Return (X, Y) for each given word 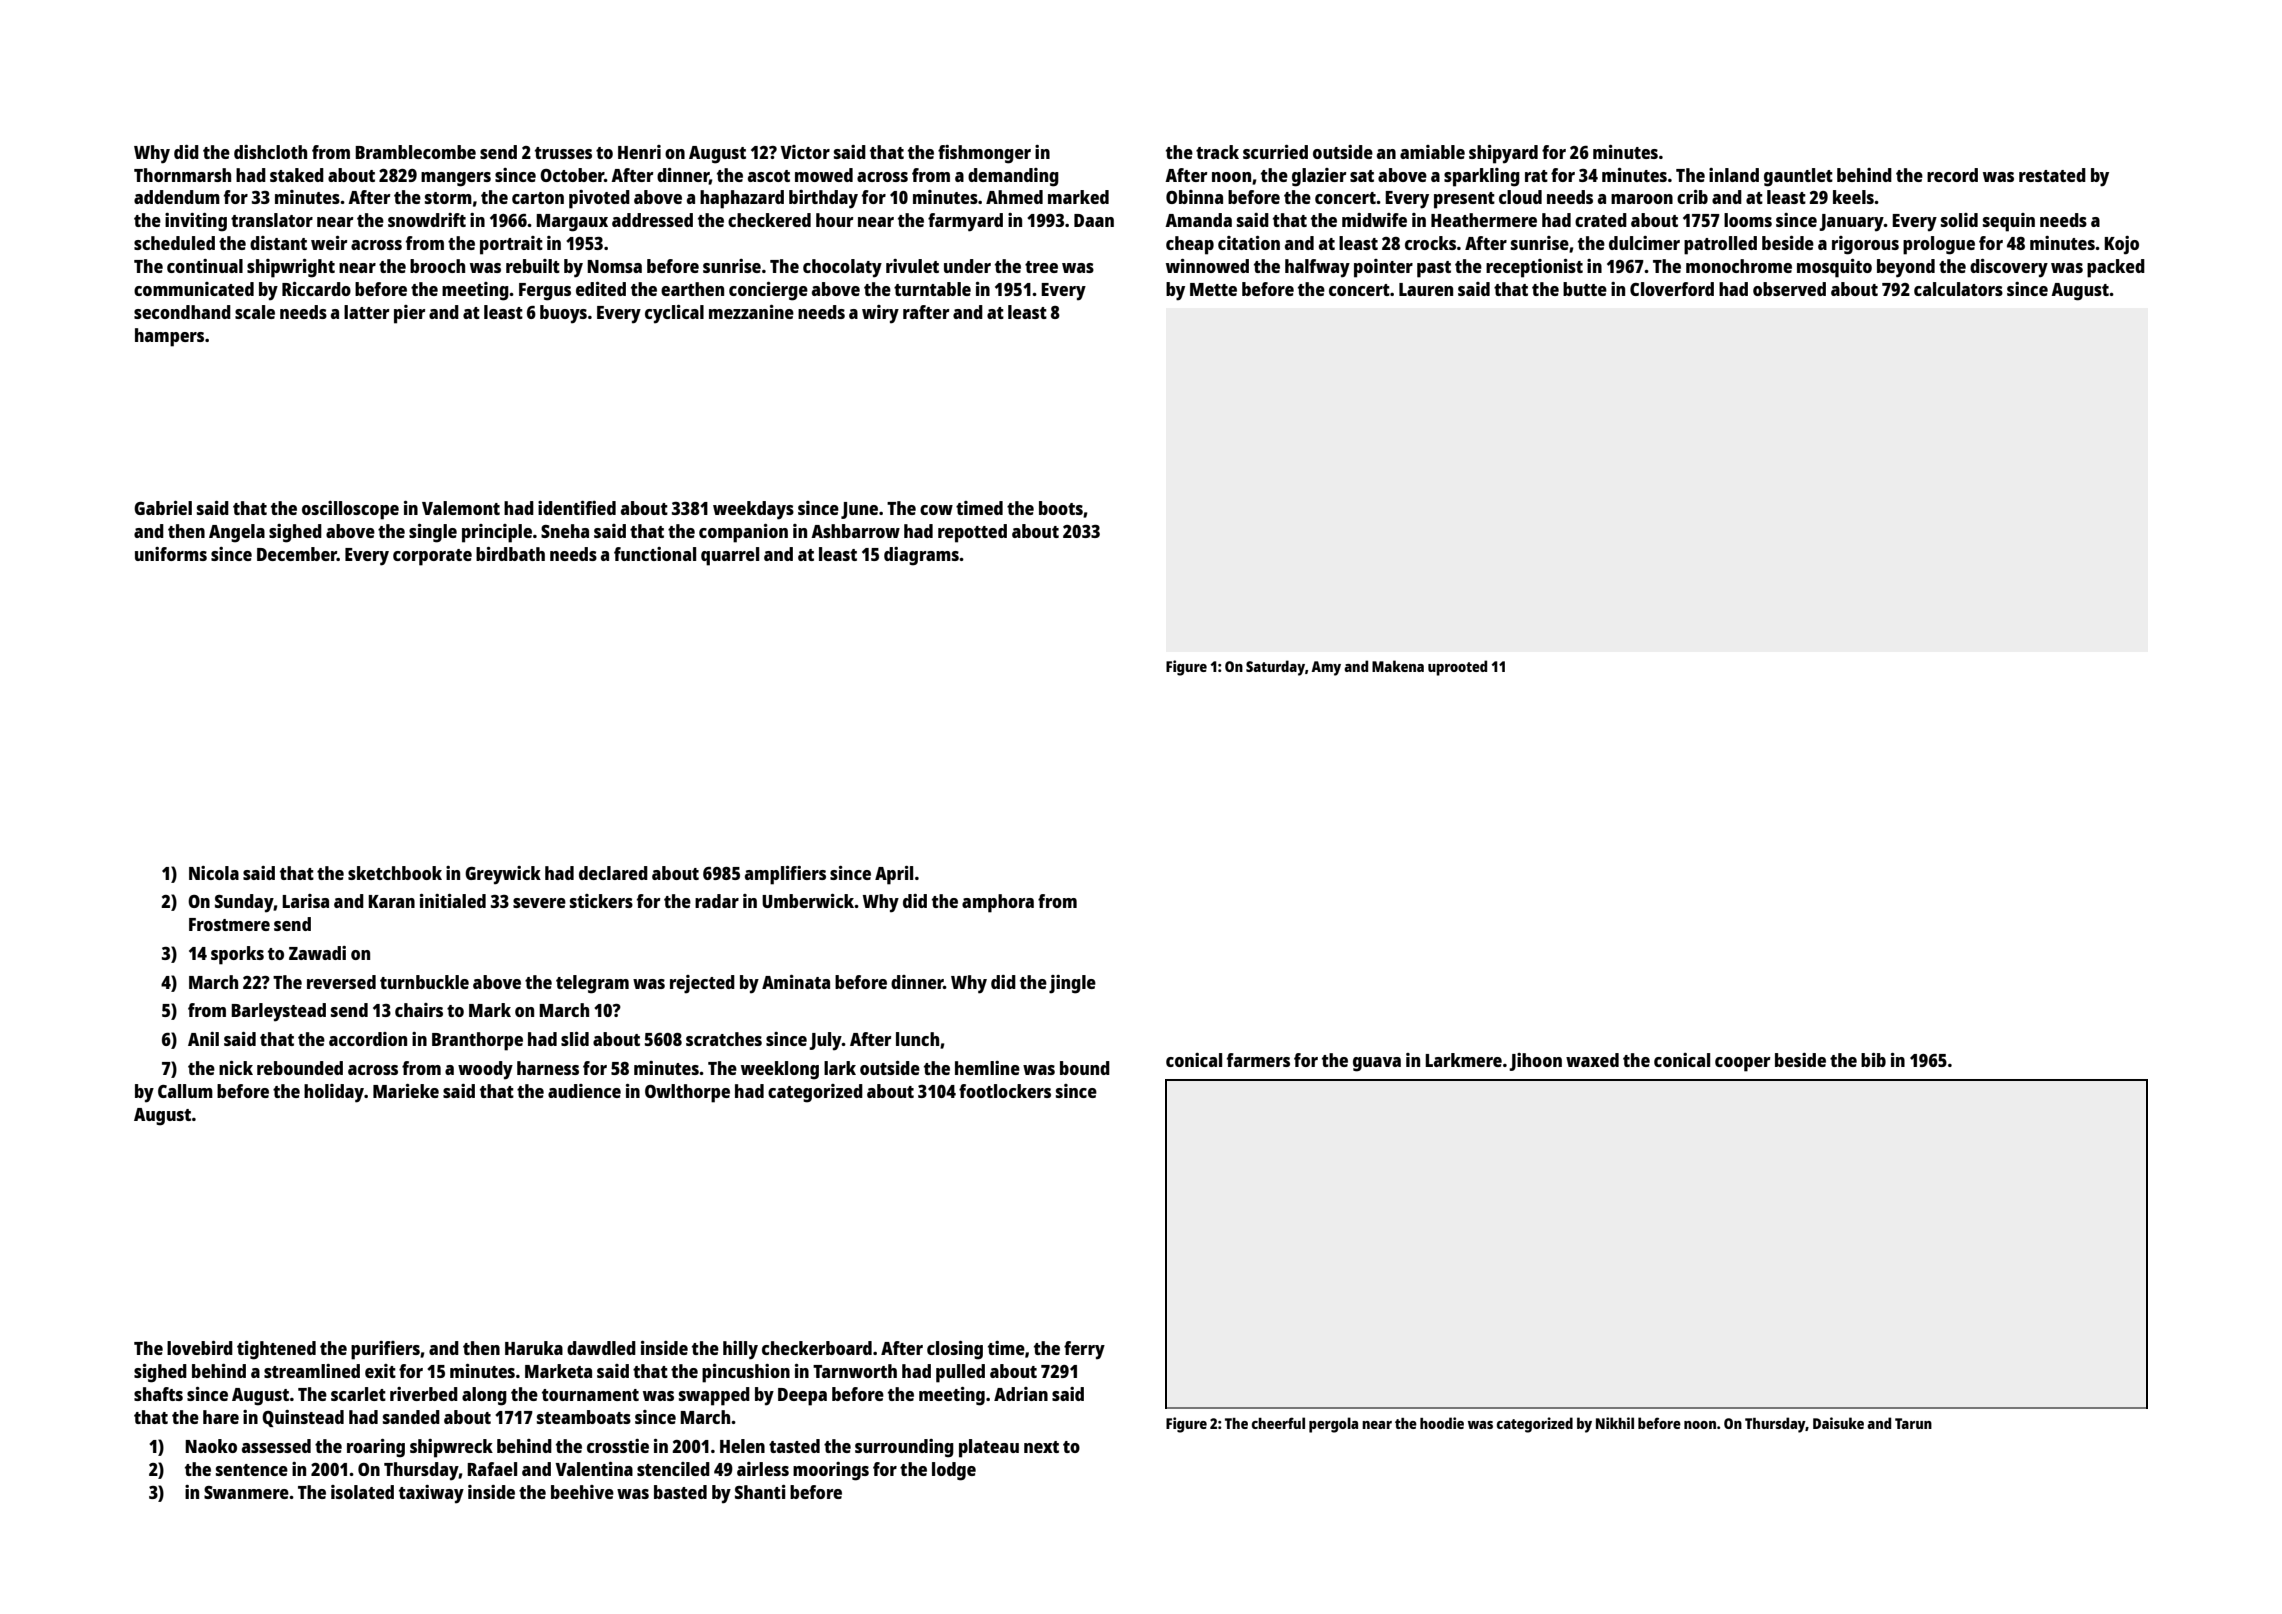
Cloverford (1672, 289)
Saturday (1275, 668)
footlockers (1005, 1091)
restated (2052, 175)
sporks (237, 955)
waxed (1592, 1060)
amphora (998, 903)
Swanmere (246, 1492)
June (859, 510)
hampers (169, 337)
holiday (334, 1093)
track (1217, 152)
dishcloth (270, 152)
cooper (1742, 1064)
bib (1873, 1060)
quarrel (730, 556)
